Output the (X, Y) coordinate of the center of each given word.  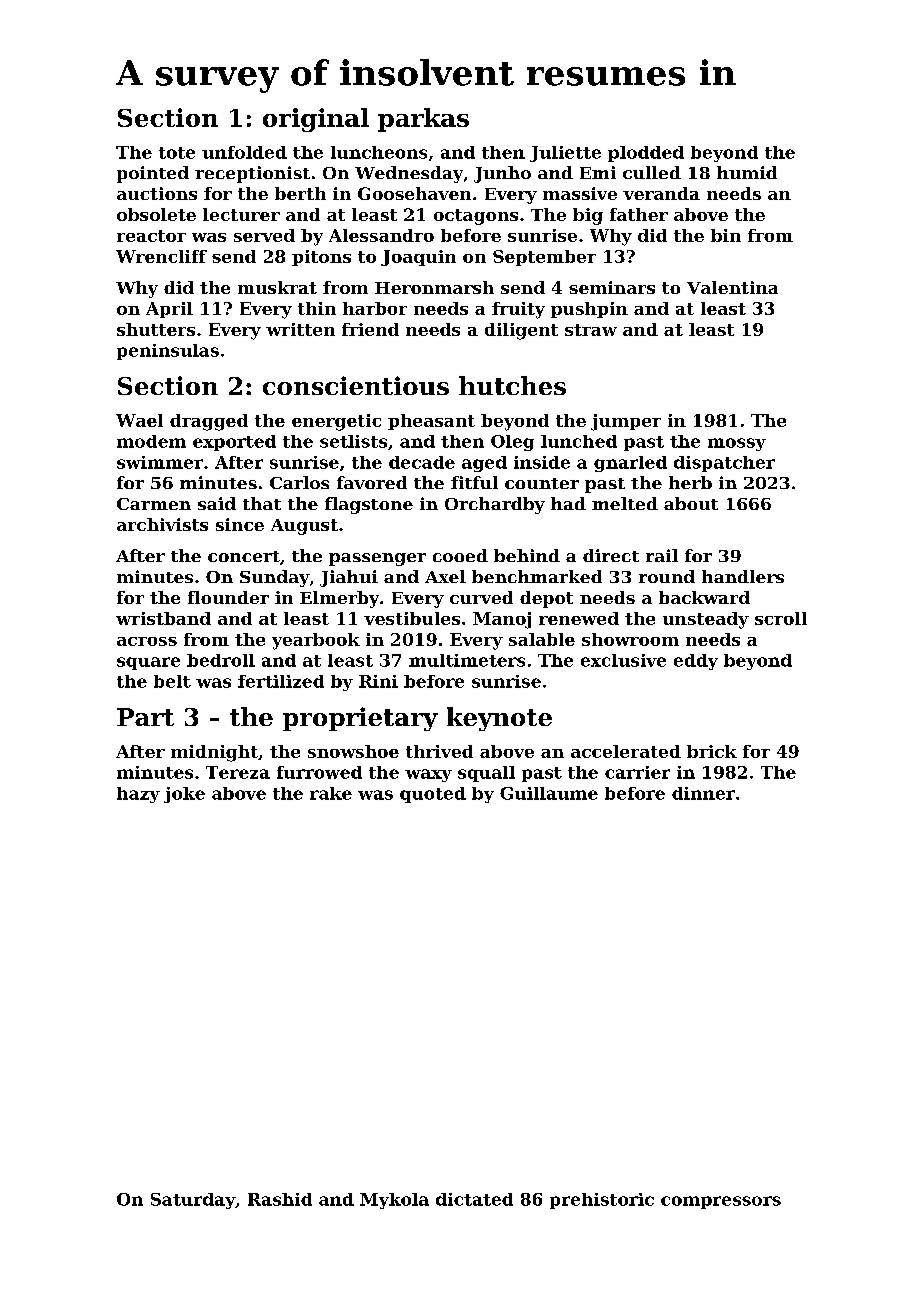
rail (662, 555)
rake (331, 793)
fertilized (281, 681)
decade (422, 462)
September (544, 258)
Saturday (193, 1201)
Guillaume (549, 793)
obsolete (156, 214)
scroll (781, 618)
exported (234, 443)
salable (542, 639)
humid (747, 172)
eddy (696, 662)
